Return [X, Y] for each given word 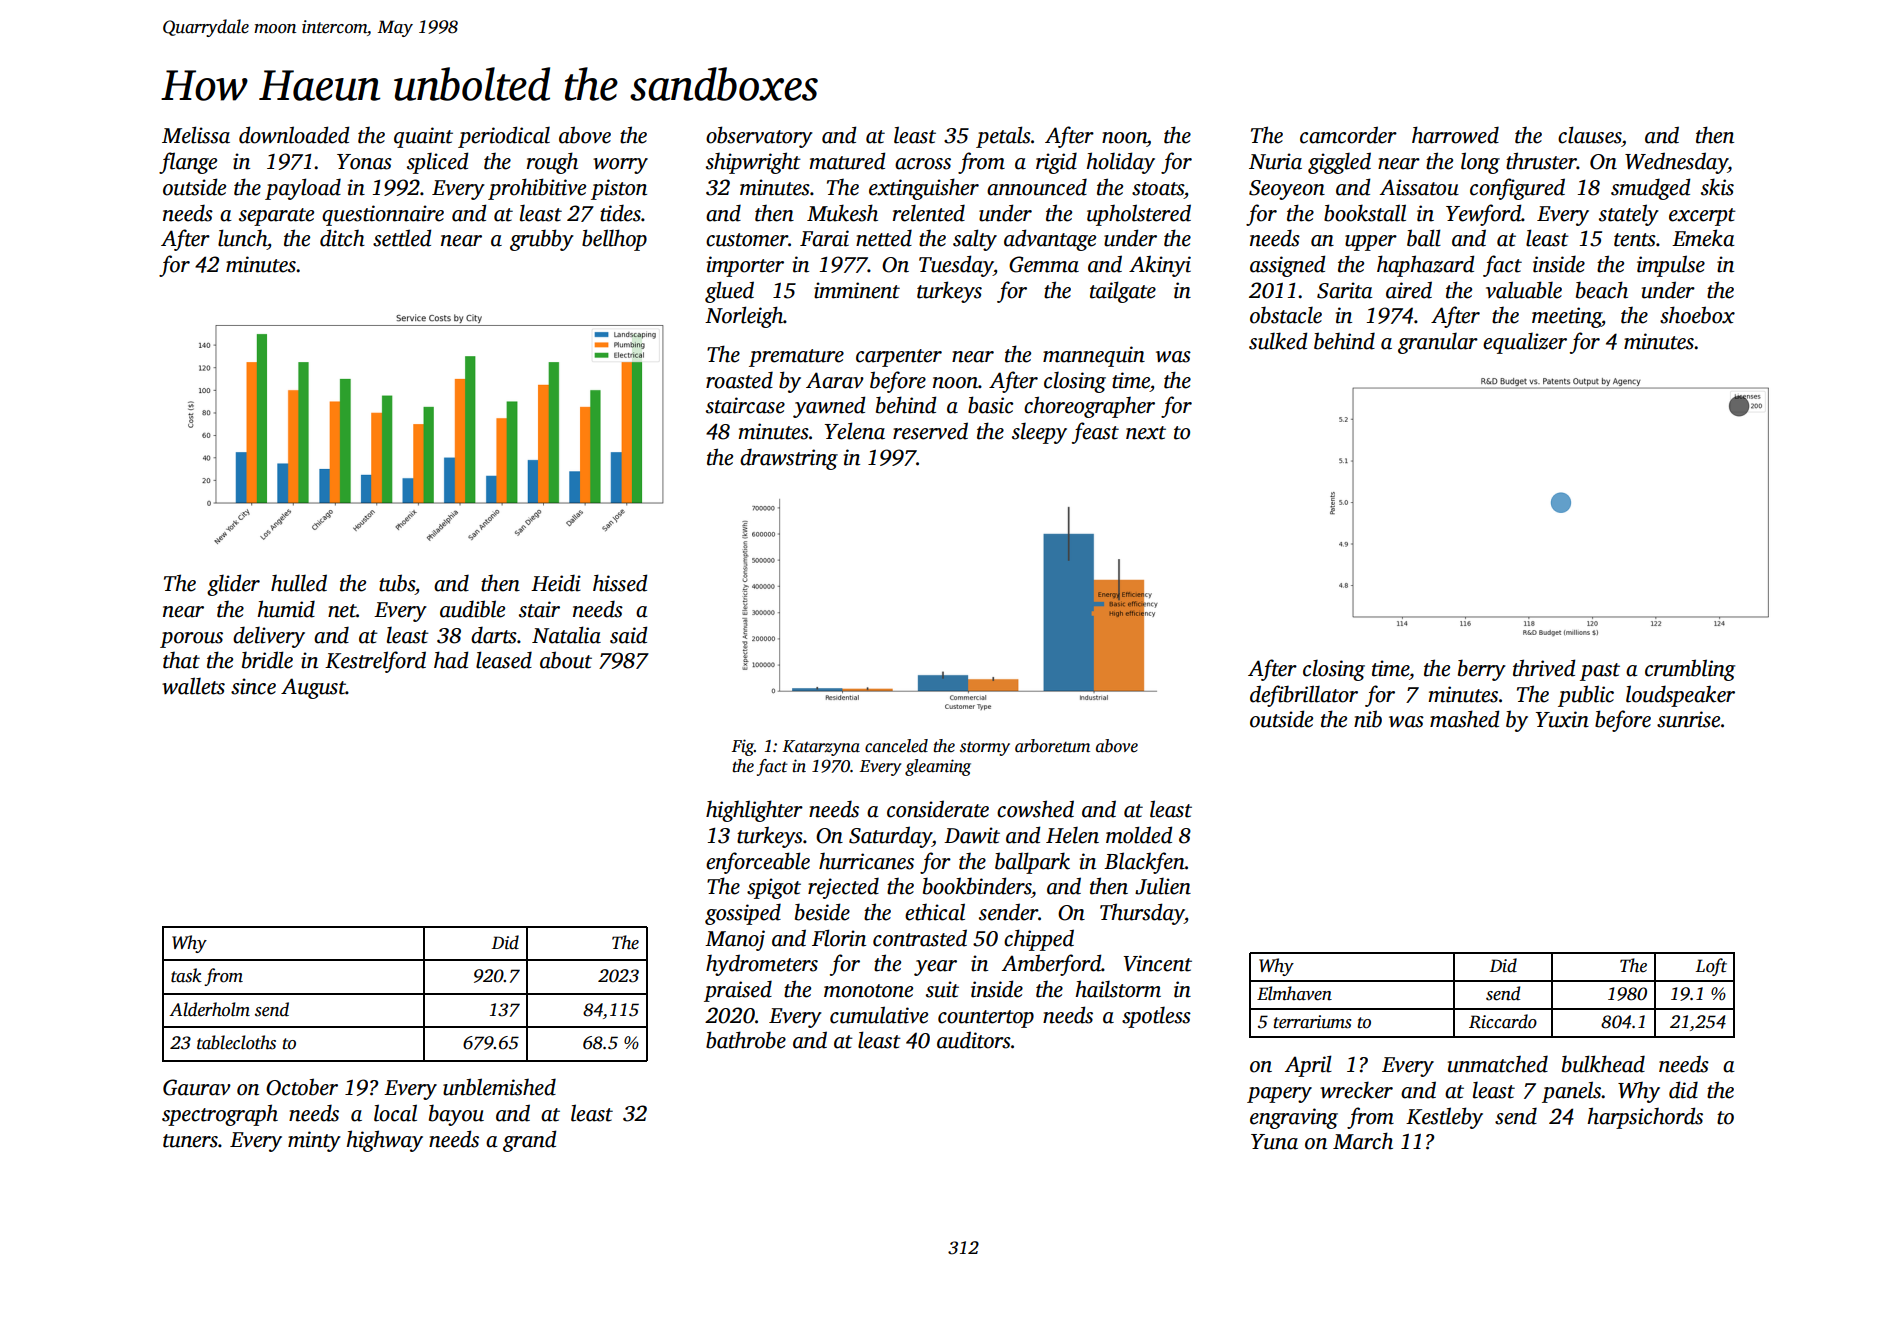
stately [1629, 215]
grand [529, 1141]
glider [233, 585]
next [1146, 433]
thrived [1544, 668]
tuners [190, 1141]
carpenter [899, 358]
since [253, 686]
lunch [242, 238]
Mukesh [842, 213]
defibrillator [1304, 696]
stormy [985, 749]
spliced [437, 163]
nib [1368, 719]
